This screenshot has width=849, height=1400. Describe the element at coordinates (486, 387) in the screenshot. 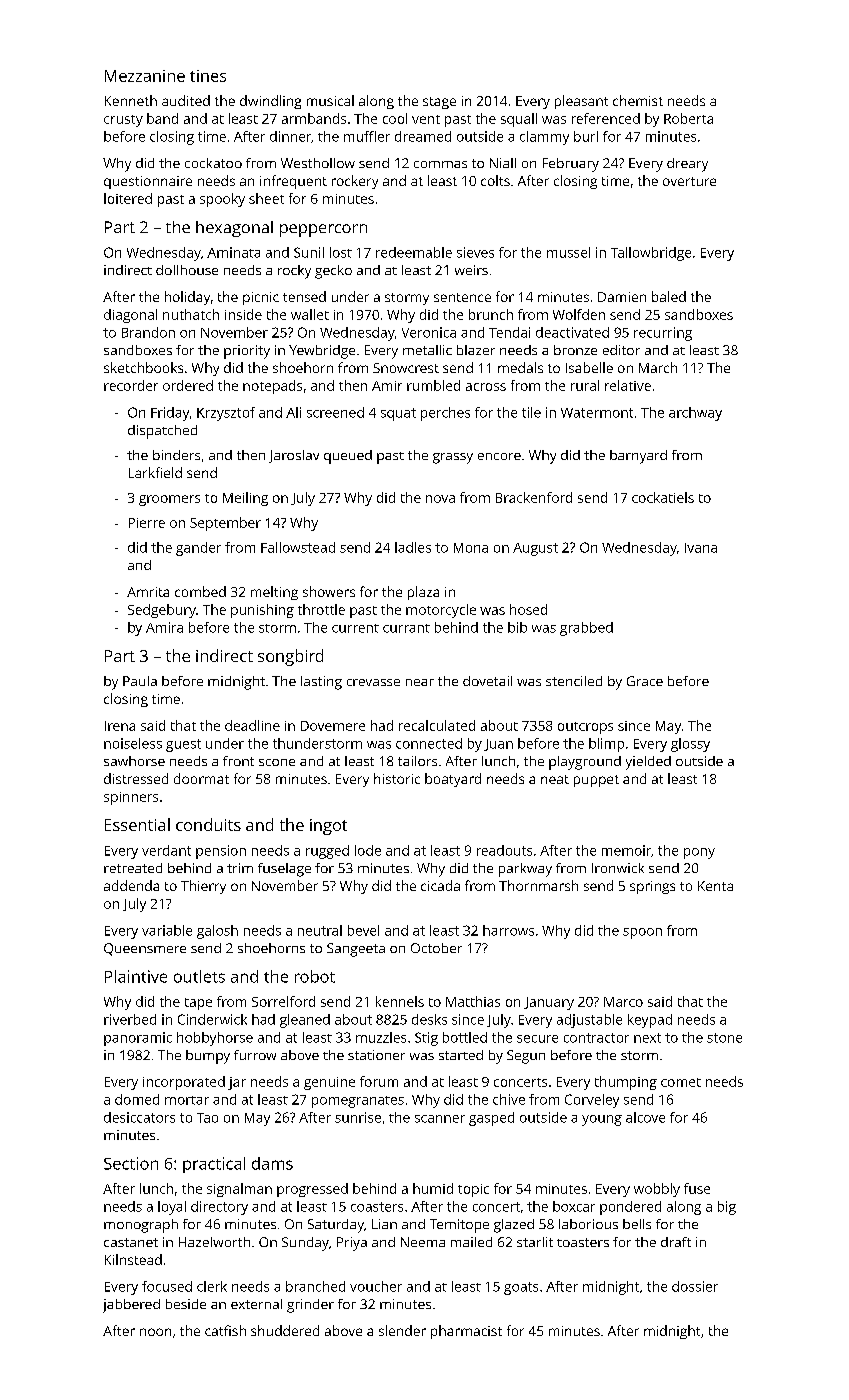

I see `across` at that location.
